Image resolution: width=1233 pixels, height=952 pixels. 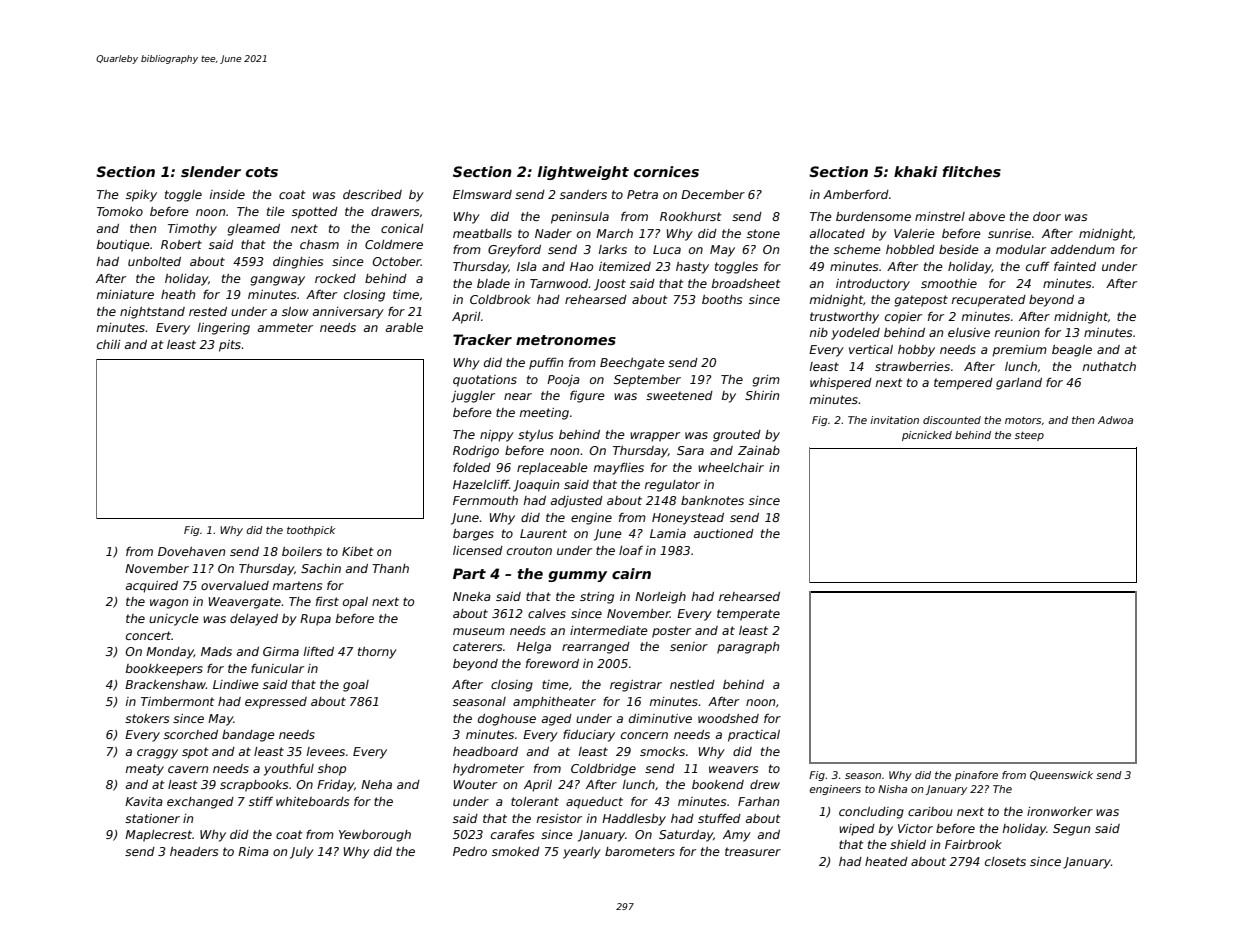 I want to click on paragraph, so click(x=748, y=648).
